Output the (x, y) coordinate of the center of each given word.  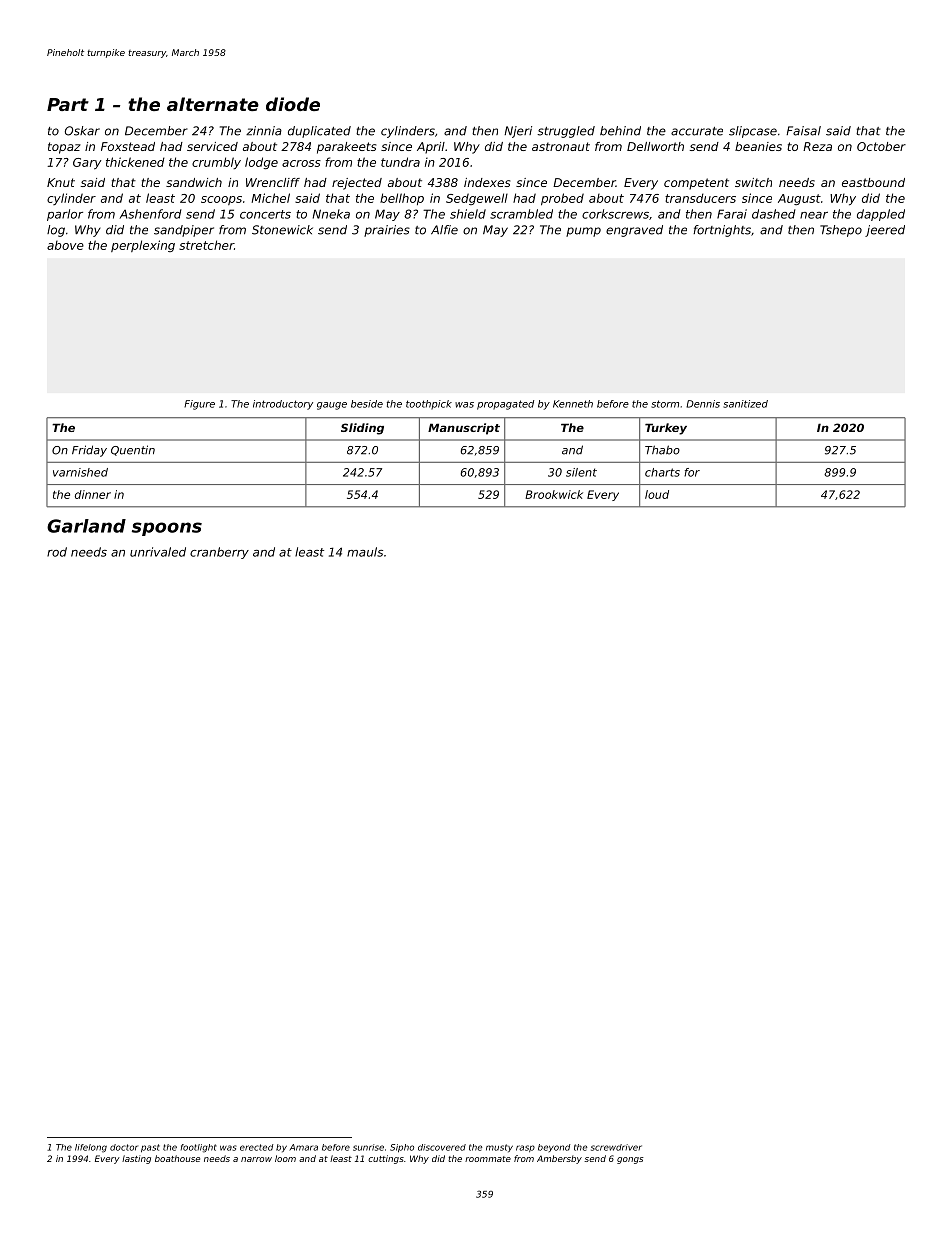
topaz (64, 148)
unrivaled (158, 552)
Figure (199, 405)
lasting (136, 1159)
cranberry (219, 553)
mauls (365, 552)
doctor (124, 1147)
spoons (167, 529)
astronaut (561, 146)
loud (657, 494)
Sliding (362, 429)
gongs (630, 1160)
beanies (758, 146)
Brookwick (554, 494)
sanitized (745, 404)
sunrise (368, 1147)
